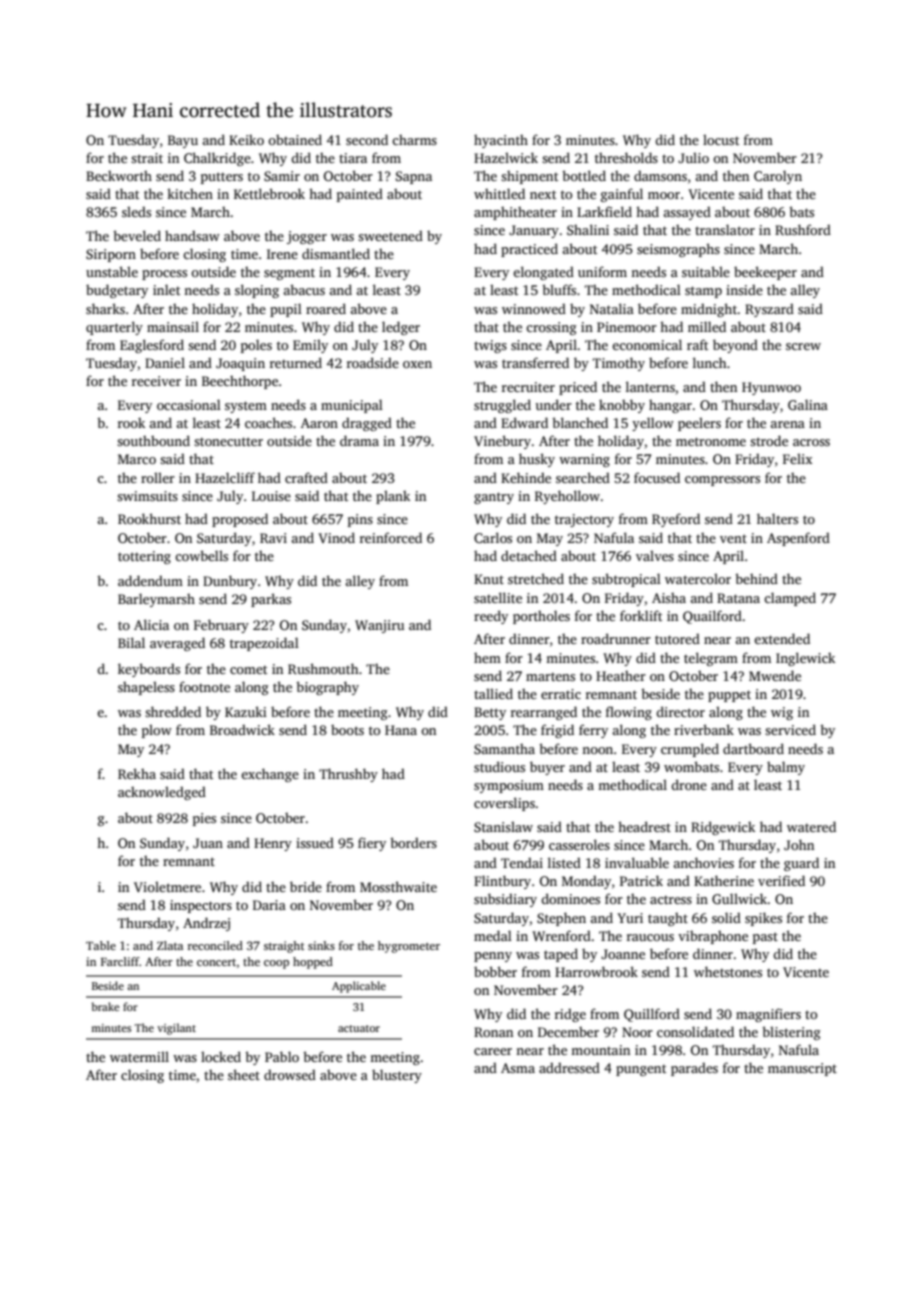 This screenshot has height=1308, width=924. I want to click on watermill, so click(139, 1056).
